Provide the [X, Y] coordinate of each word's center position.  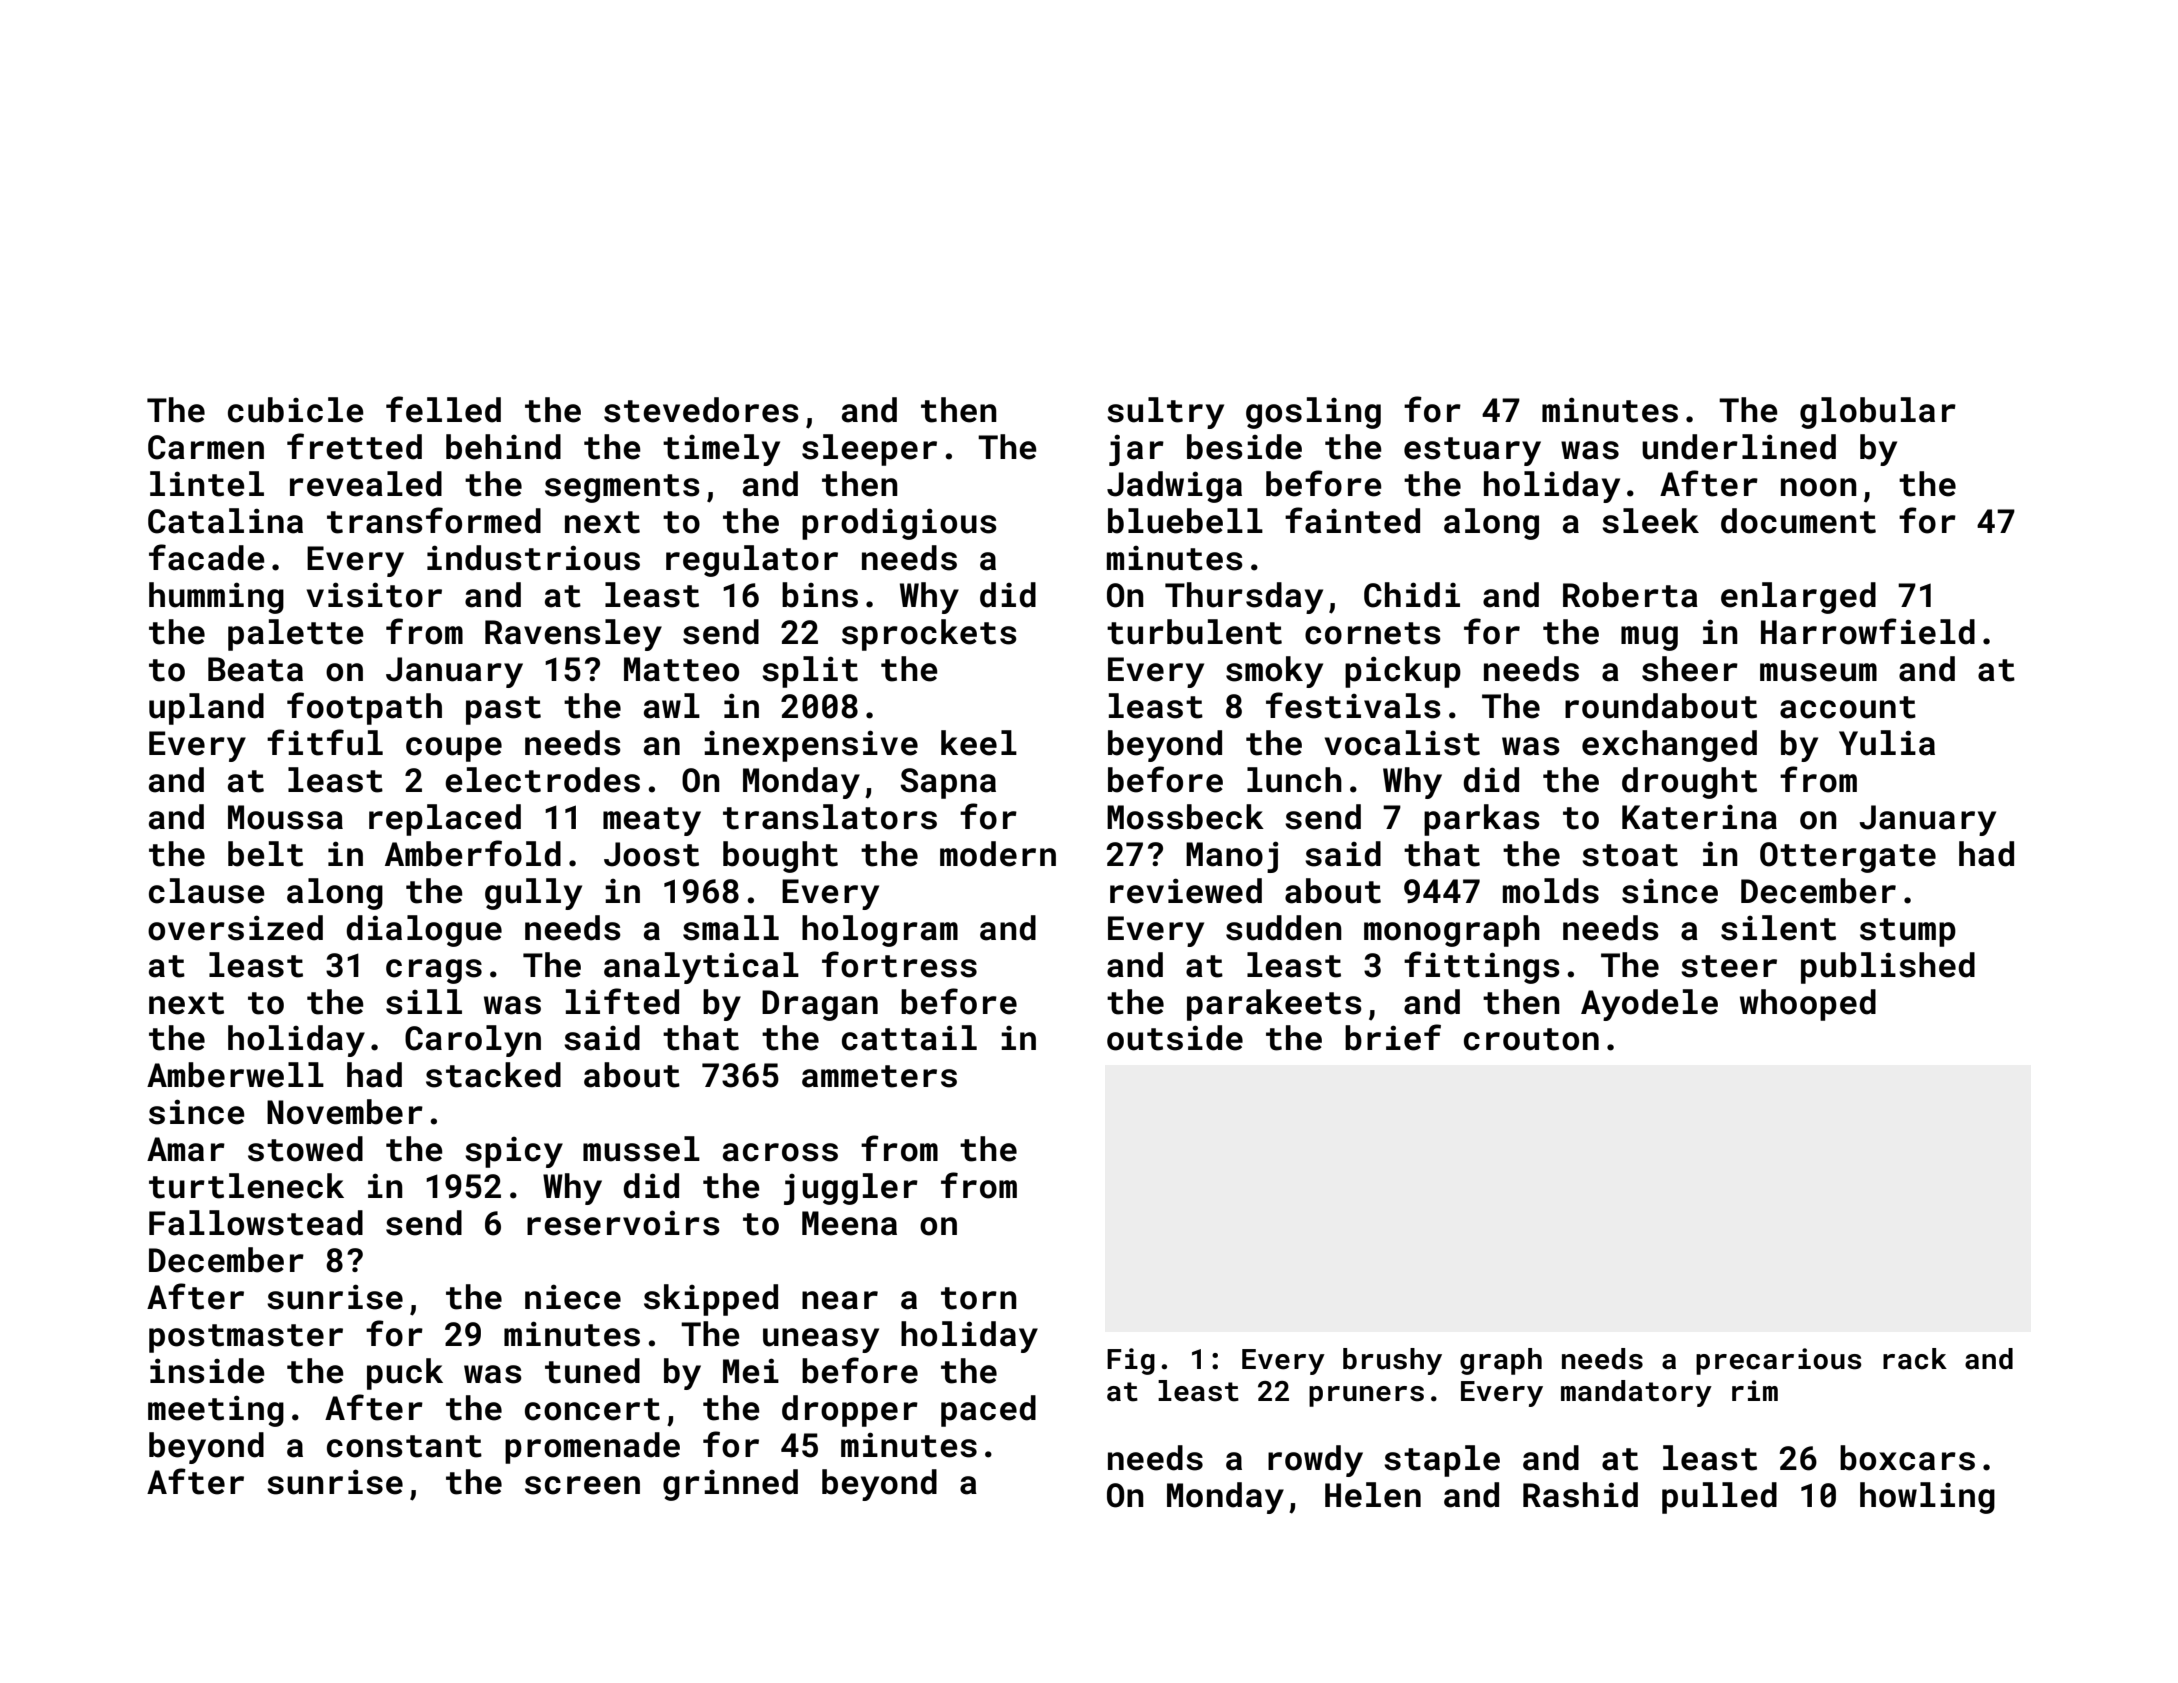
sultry [1165, 413]
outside [1175, 1038]
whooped [1808, 1005]
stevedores [701, 410]
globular [1878, 413]
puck [405, 1374]
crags [434, 971]
